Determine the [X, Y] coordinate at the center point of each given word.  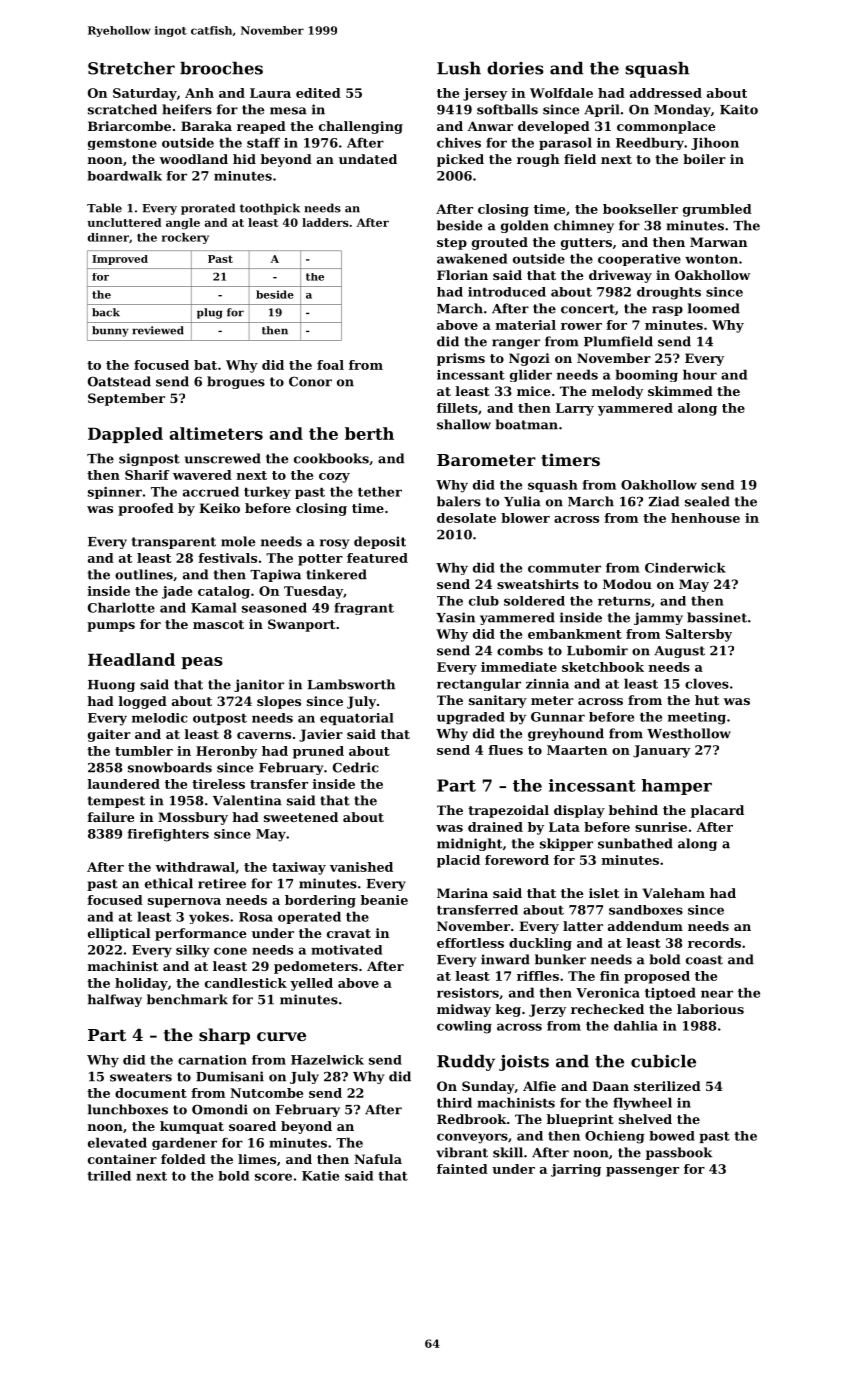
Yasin [455, 617]
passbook [679, 1153]
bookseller [640, 209]
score [273, 1177]
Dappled [125, 435]
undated [368, 159]
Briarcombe [129, 126]
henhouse [705, 518]
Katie [320, 1176]
